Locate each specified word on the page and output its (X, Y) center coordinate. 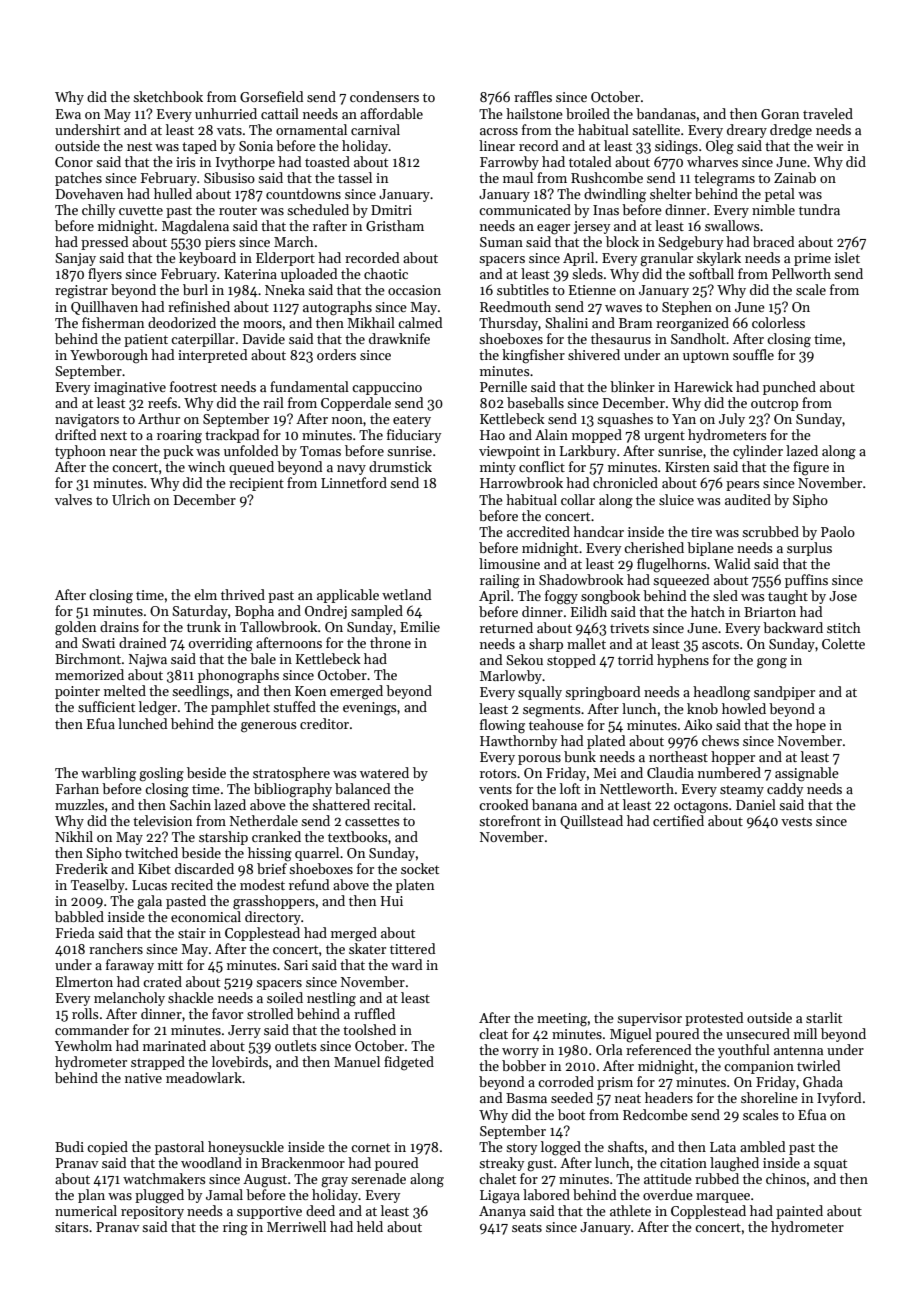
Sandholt (698, 338)
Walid (732, 563)
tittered (413, 948)
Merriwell (296, 1226)
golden (75, 628)
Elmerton (84, 981)
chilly (98, 211)
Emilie (420, 626)
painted (799, 1212)
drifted (76, 434)
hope (811, 726)
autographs (337, 308)
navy (351, 470)
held (370, 1226)
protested (714, 1019)
